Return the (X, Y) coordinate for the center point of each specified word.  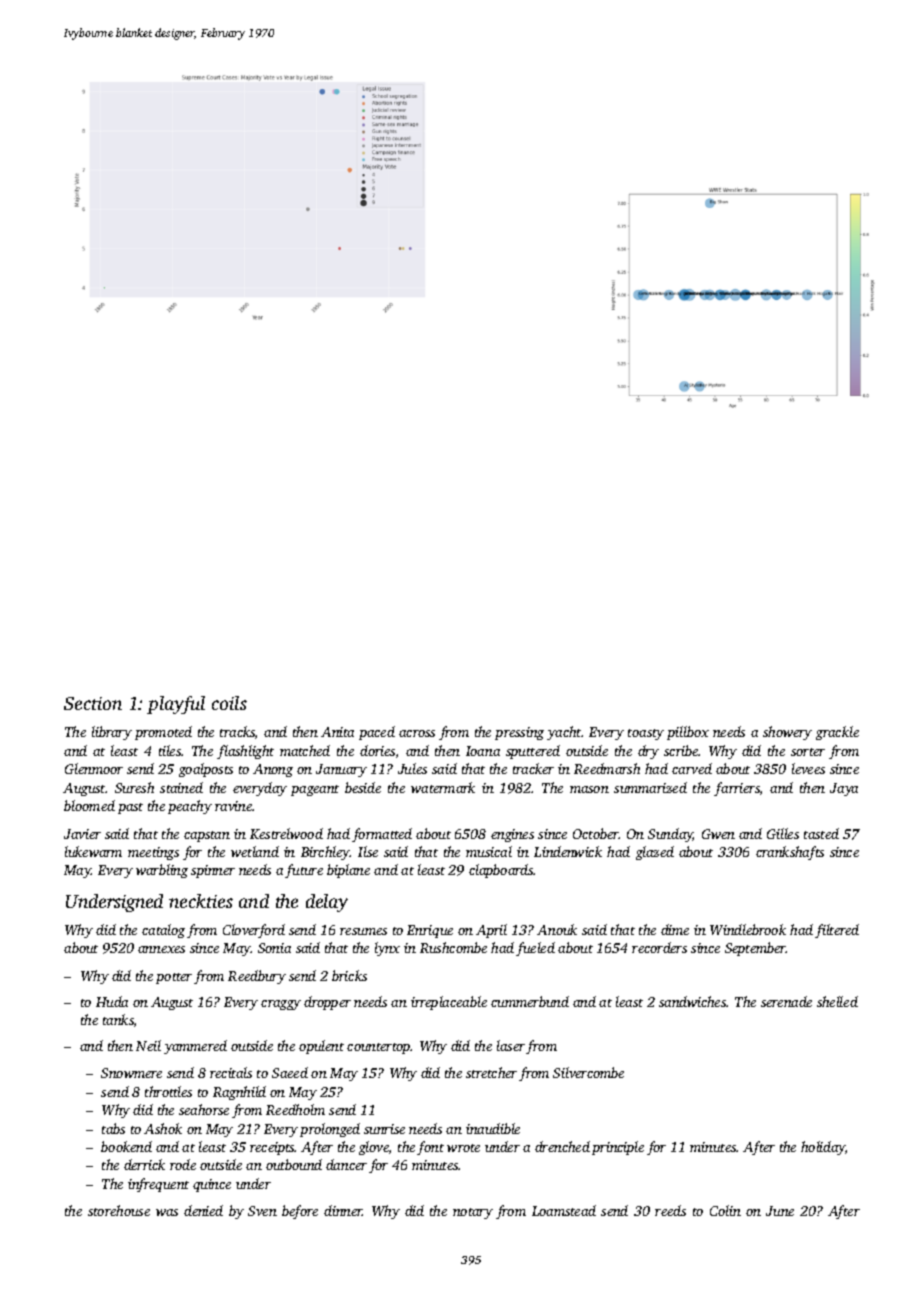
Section (93, 703)
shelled (837, 1001)
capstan (207, 836)
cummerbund (530, 1001)
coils (229, 703)
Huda (112, 1001)
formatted (382, 835)
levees (808, 768)
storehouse (119, 1210)
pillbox (688, 733)
